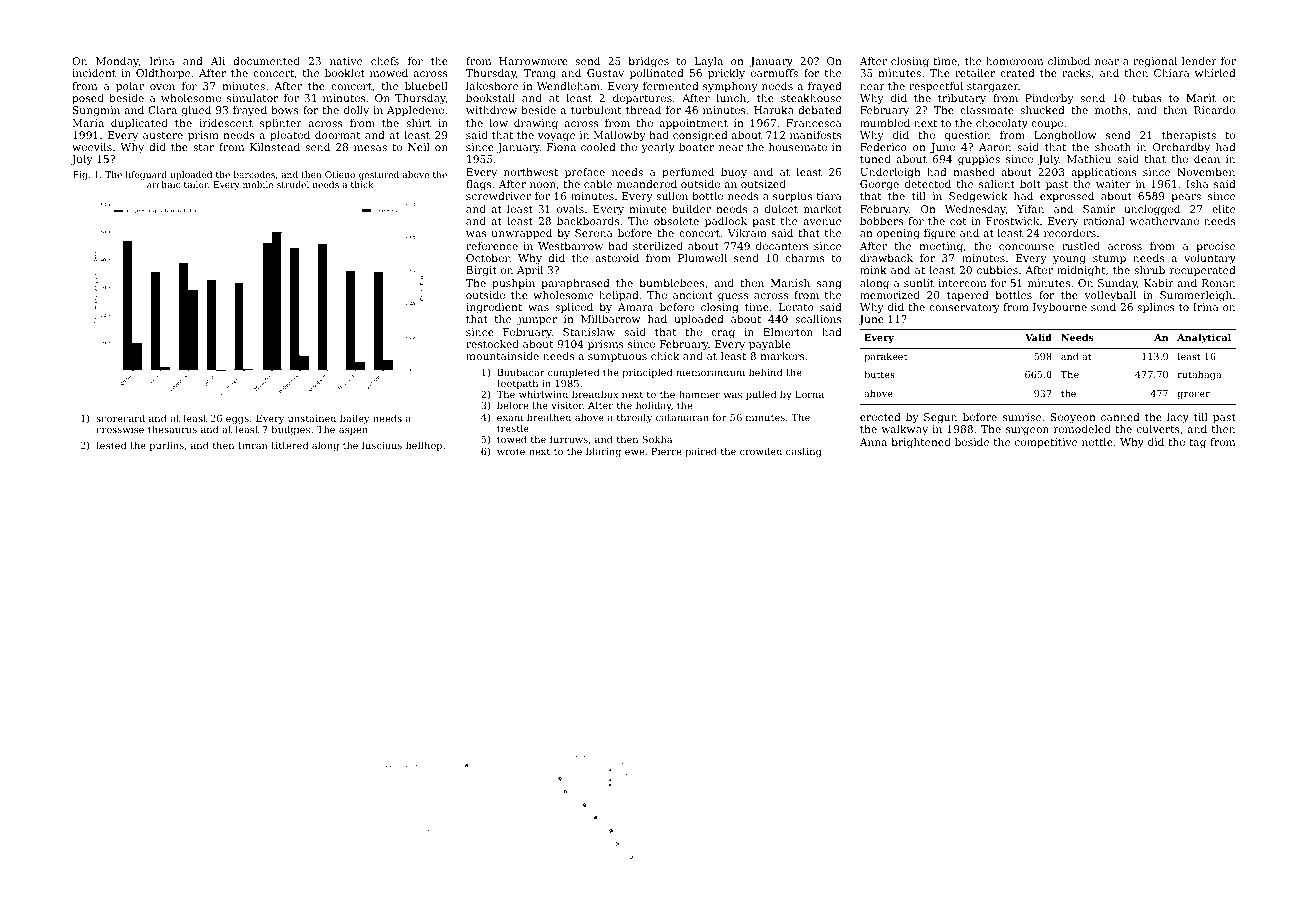  What do you see at coordinates (167, 446) in the screenshot?
I see `purlins` at bounding box center [167, 446].
